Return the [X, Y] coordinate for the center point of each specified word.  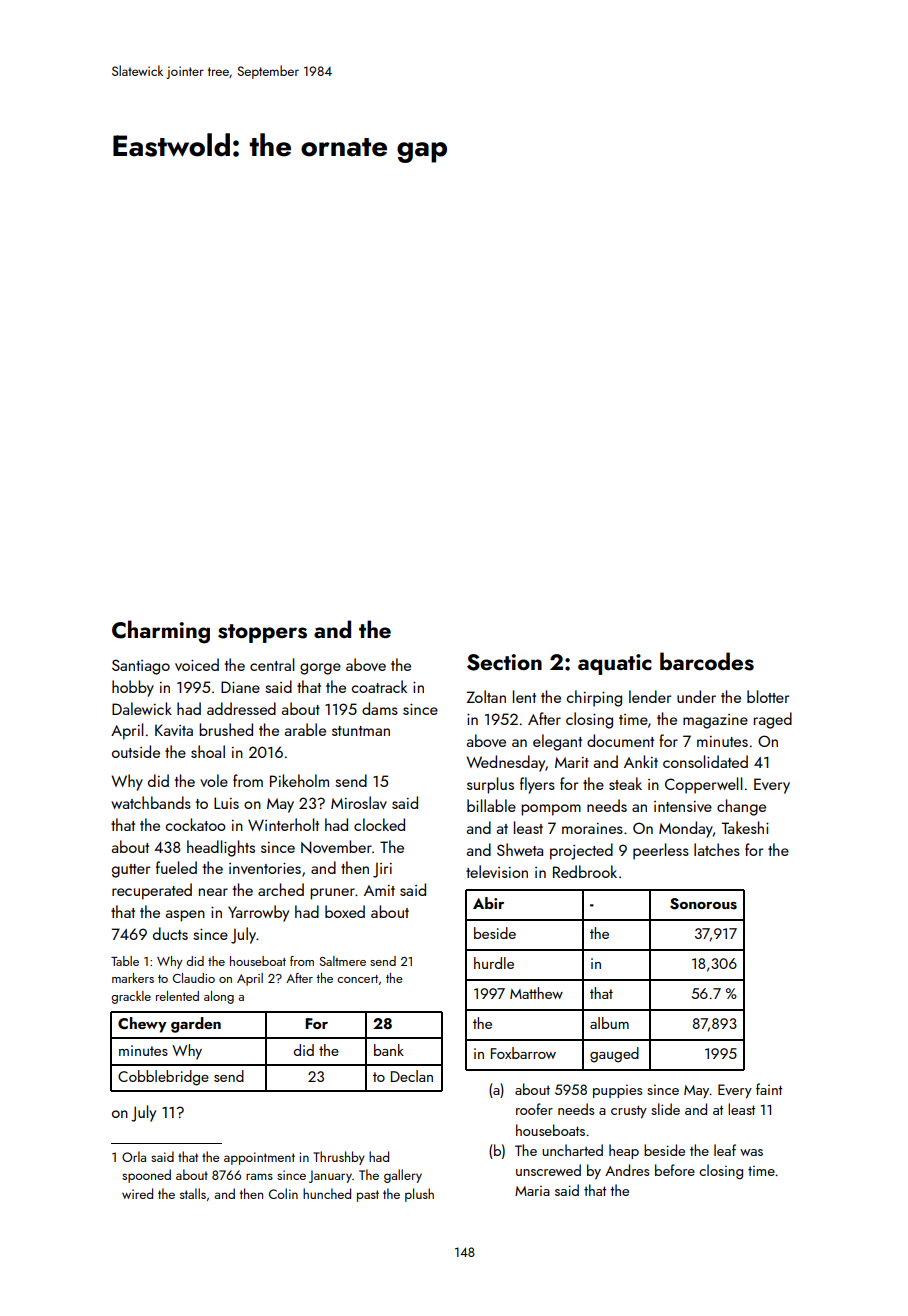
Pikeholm [299, 780]
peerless [661, 851]
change [741, 807]
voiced [197, 664]
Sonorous [703, 904]
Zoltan [486, 696]
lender [650, 696]
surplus [490, 785]
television [497, 871]
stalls [193, 1193]
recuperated [152, 891]
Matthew [536, 993]
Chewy [142, 1025]
